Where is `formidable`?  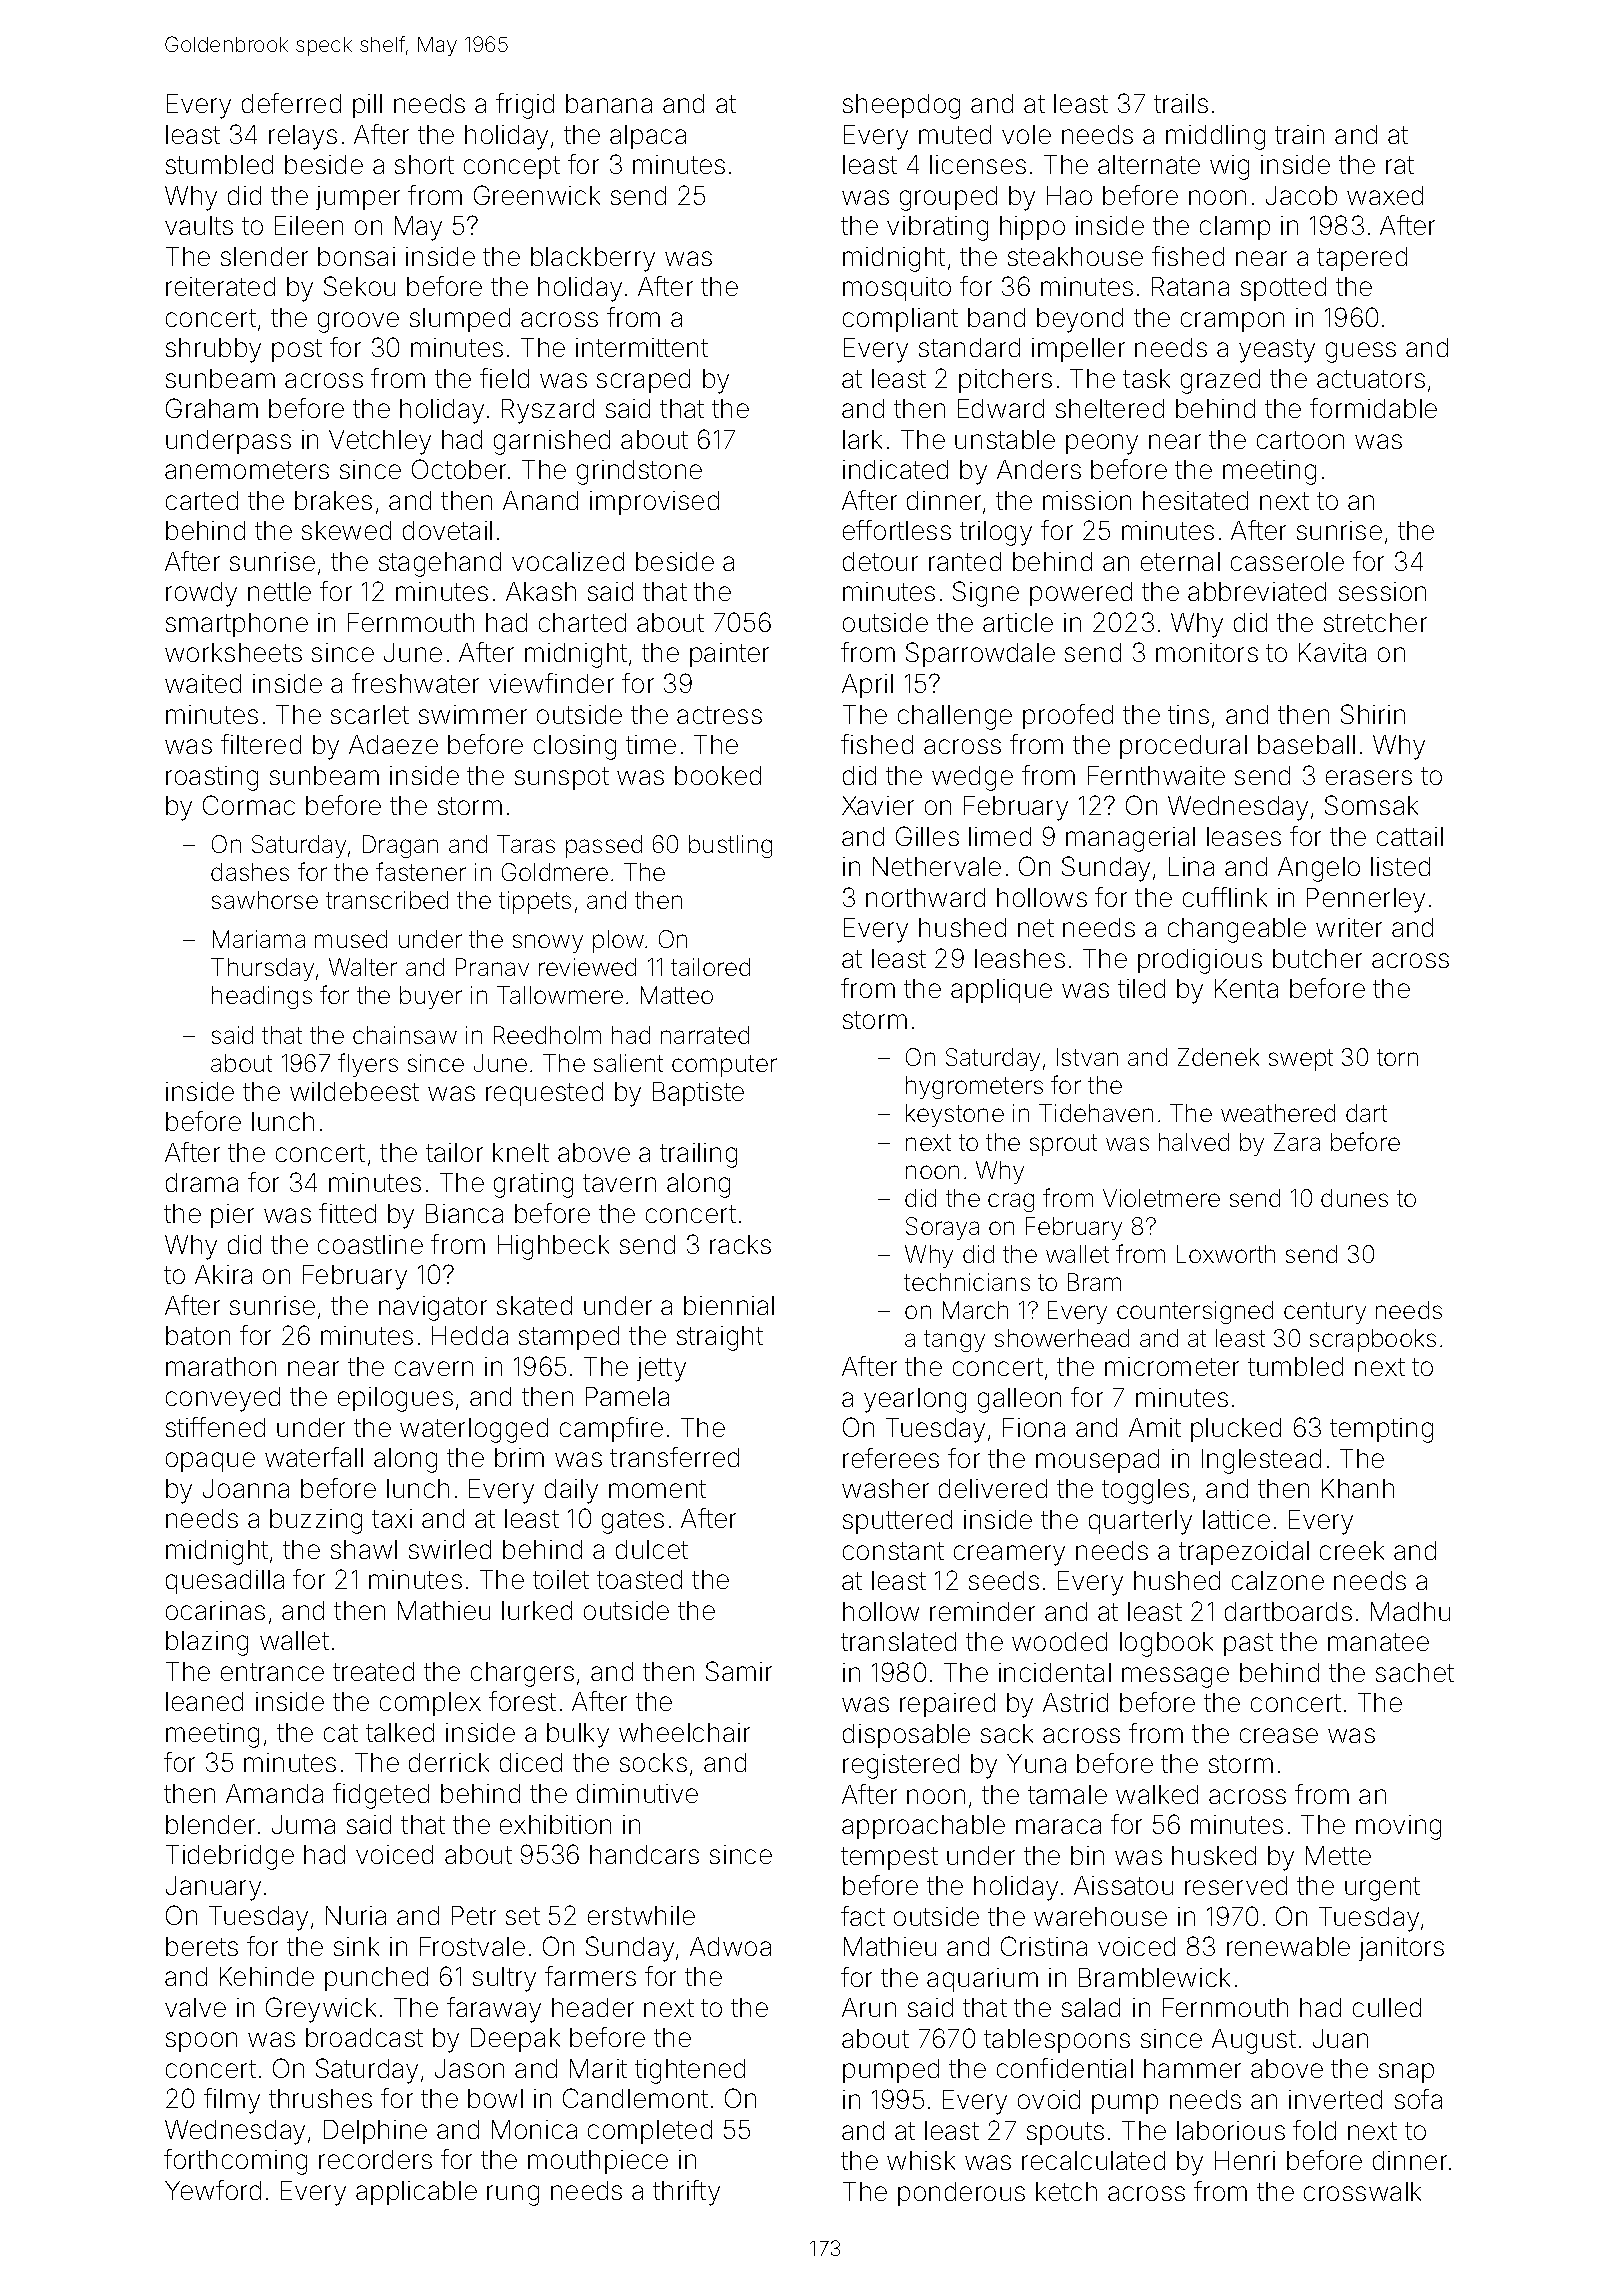
formidable is located at coordinates (1373, 408).
